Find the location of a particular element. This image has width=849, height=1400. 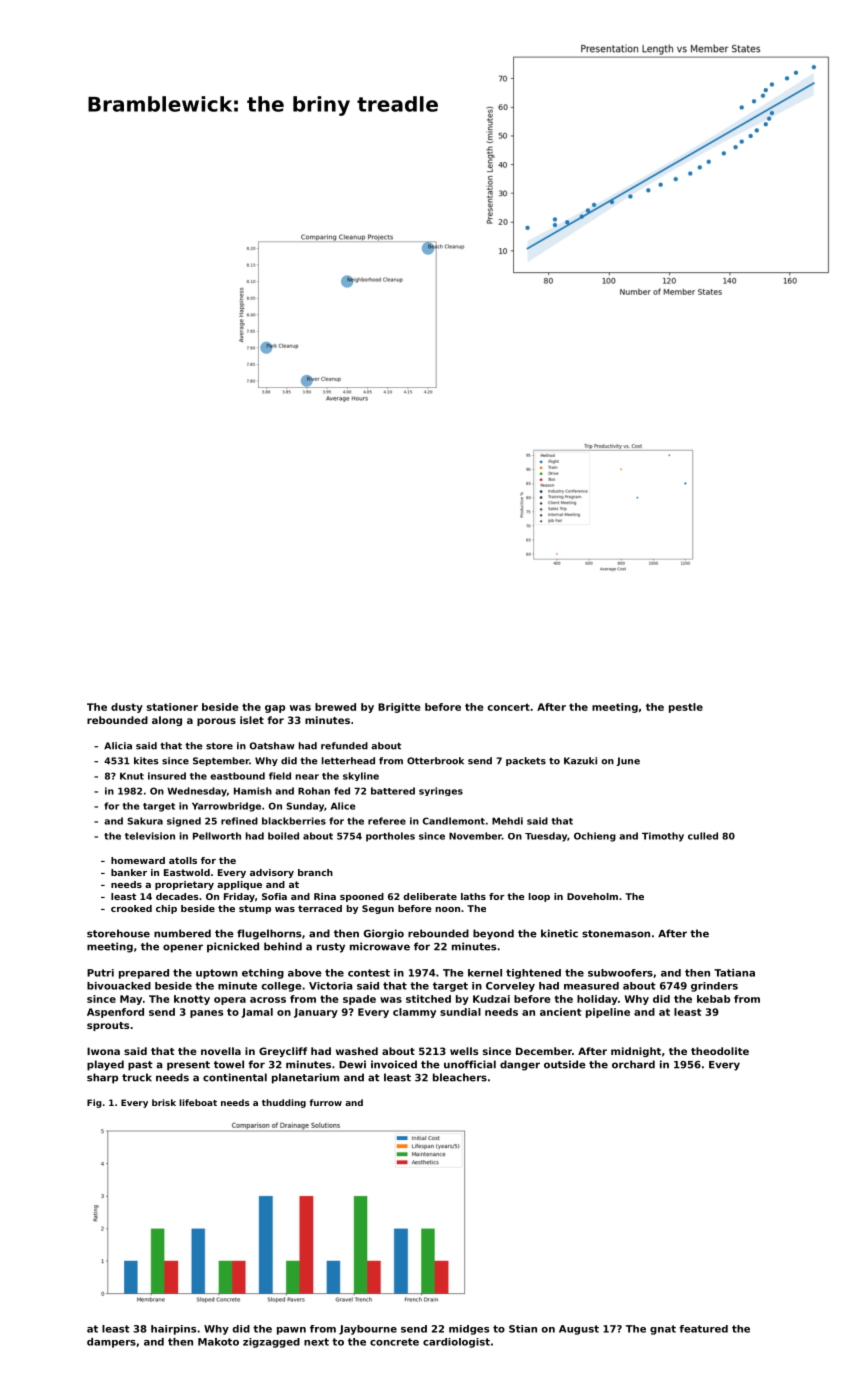

zigzagged is located at coordinates (271, 1343).
